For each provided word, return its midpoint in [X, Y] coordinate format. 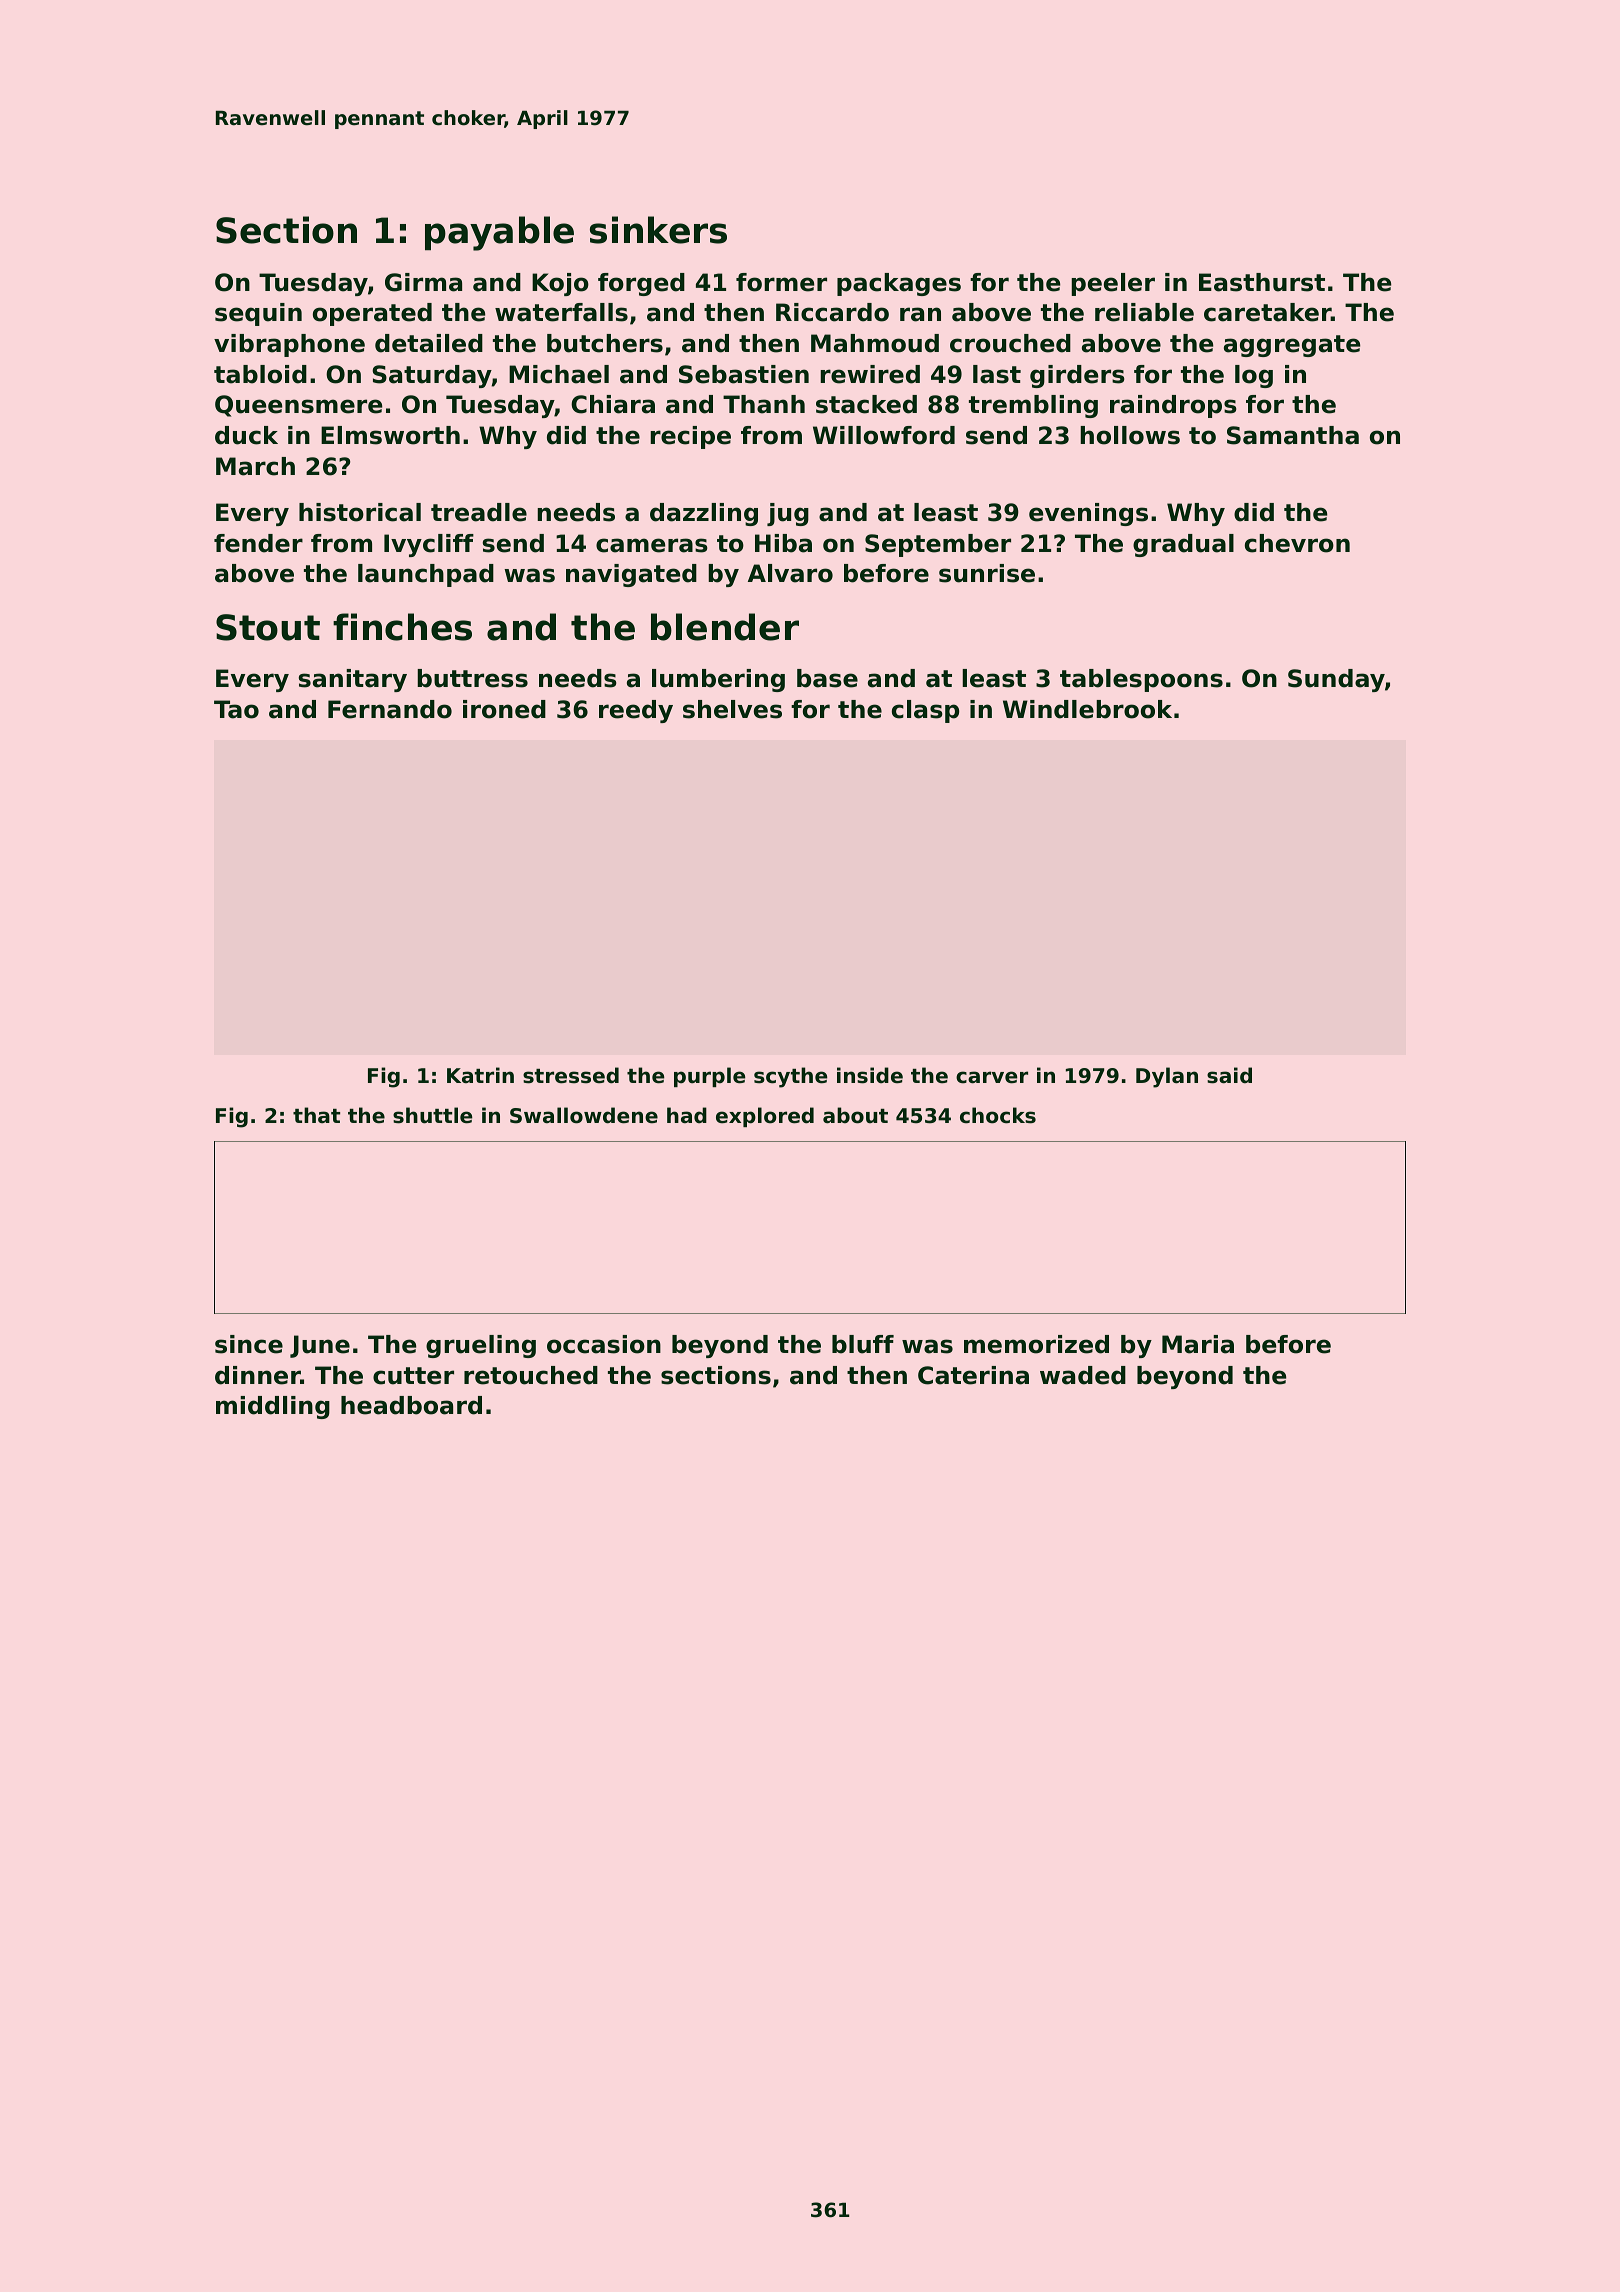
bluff [863, 1344]
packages [899, 284]
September [938, 545]
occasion [604, 1344]
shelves [732, 709]
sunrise [987, 573]
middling [273, 1407]
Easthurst [1262, 282]
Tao [236, 709]
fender [258, 543]
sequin [258, 314]
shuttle [432, 1115]
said [1229, 1075]
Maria [1198, 1344]
